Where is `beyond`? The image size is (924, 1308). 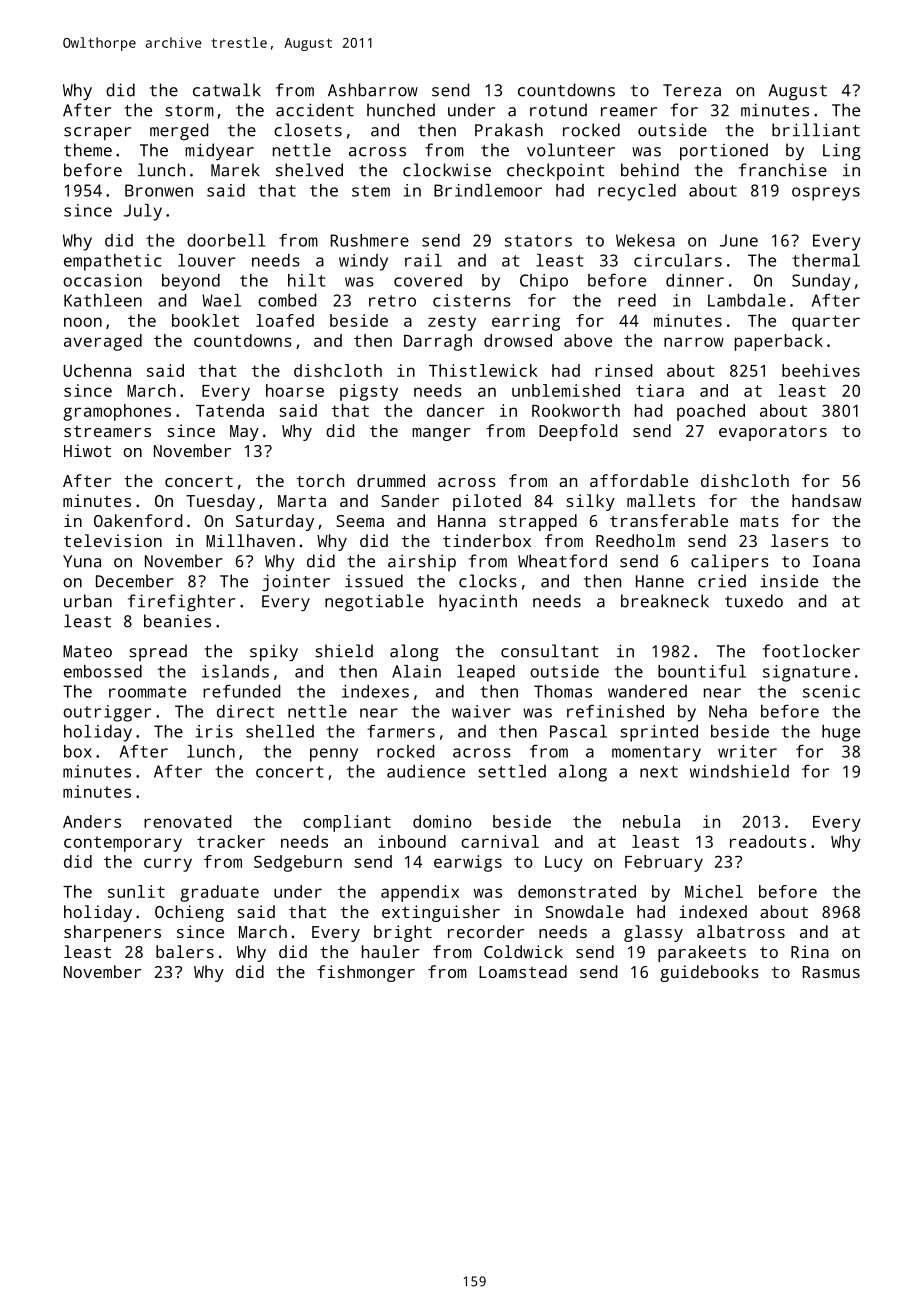
beyond is located at coordinates (191, 282).
